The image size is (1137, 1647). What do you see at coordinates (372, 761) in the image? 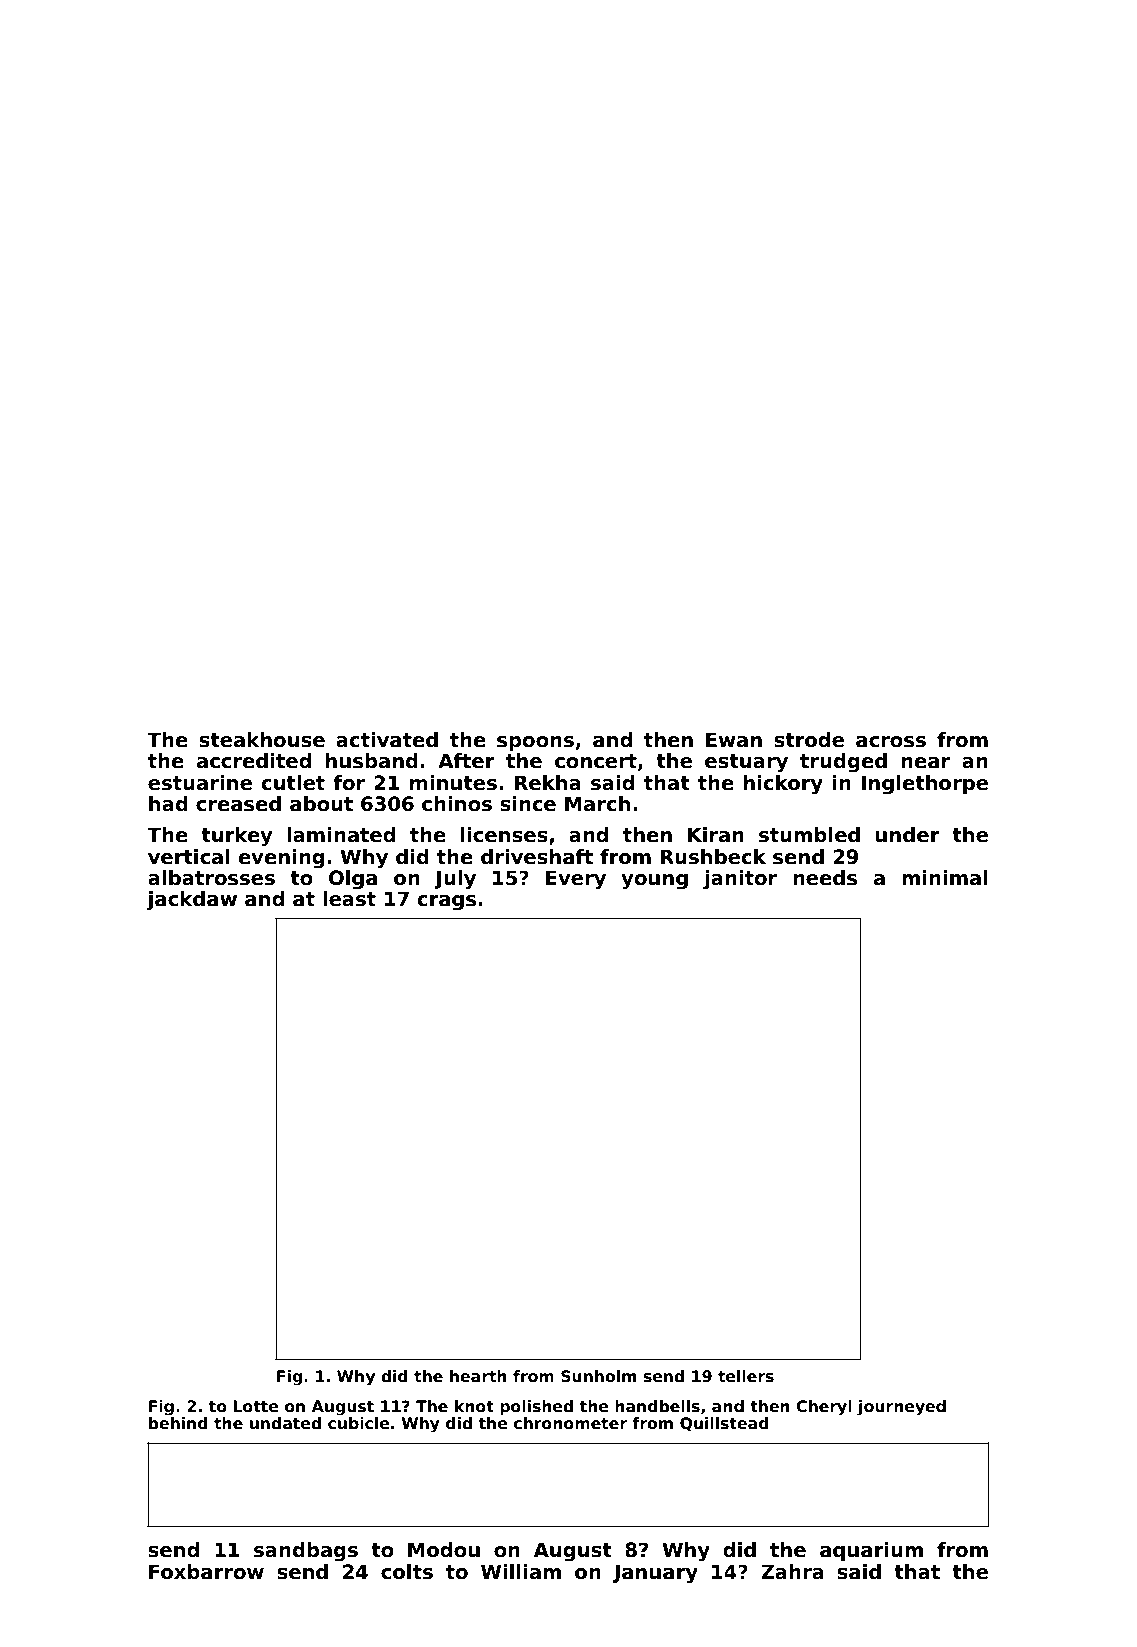
I see `husband` at bounding box center [372, 761].
